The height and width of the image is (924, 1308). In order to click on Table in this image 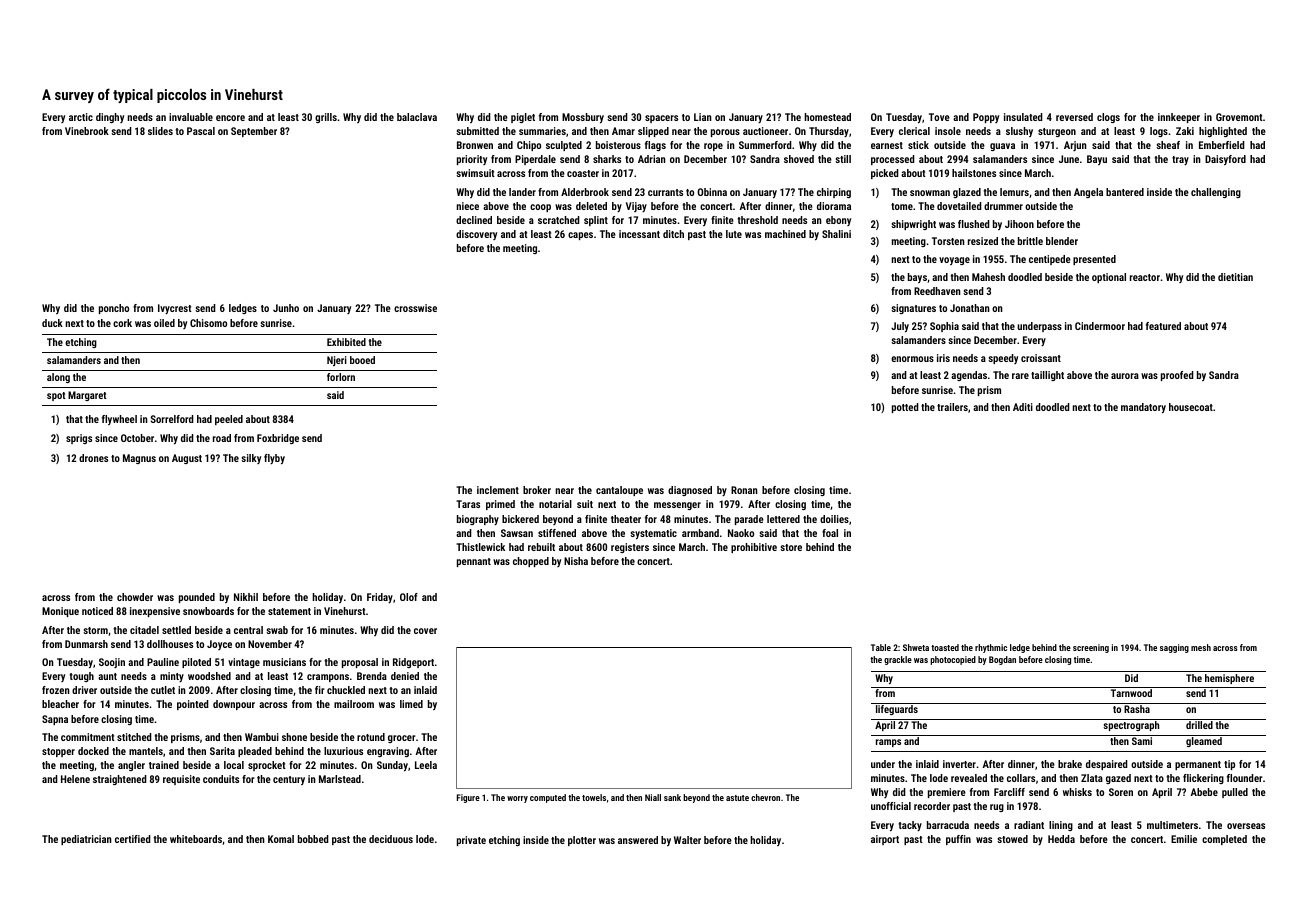, I will do `click(881, 647)`.
